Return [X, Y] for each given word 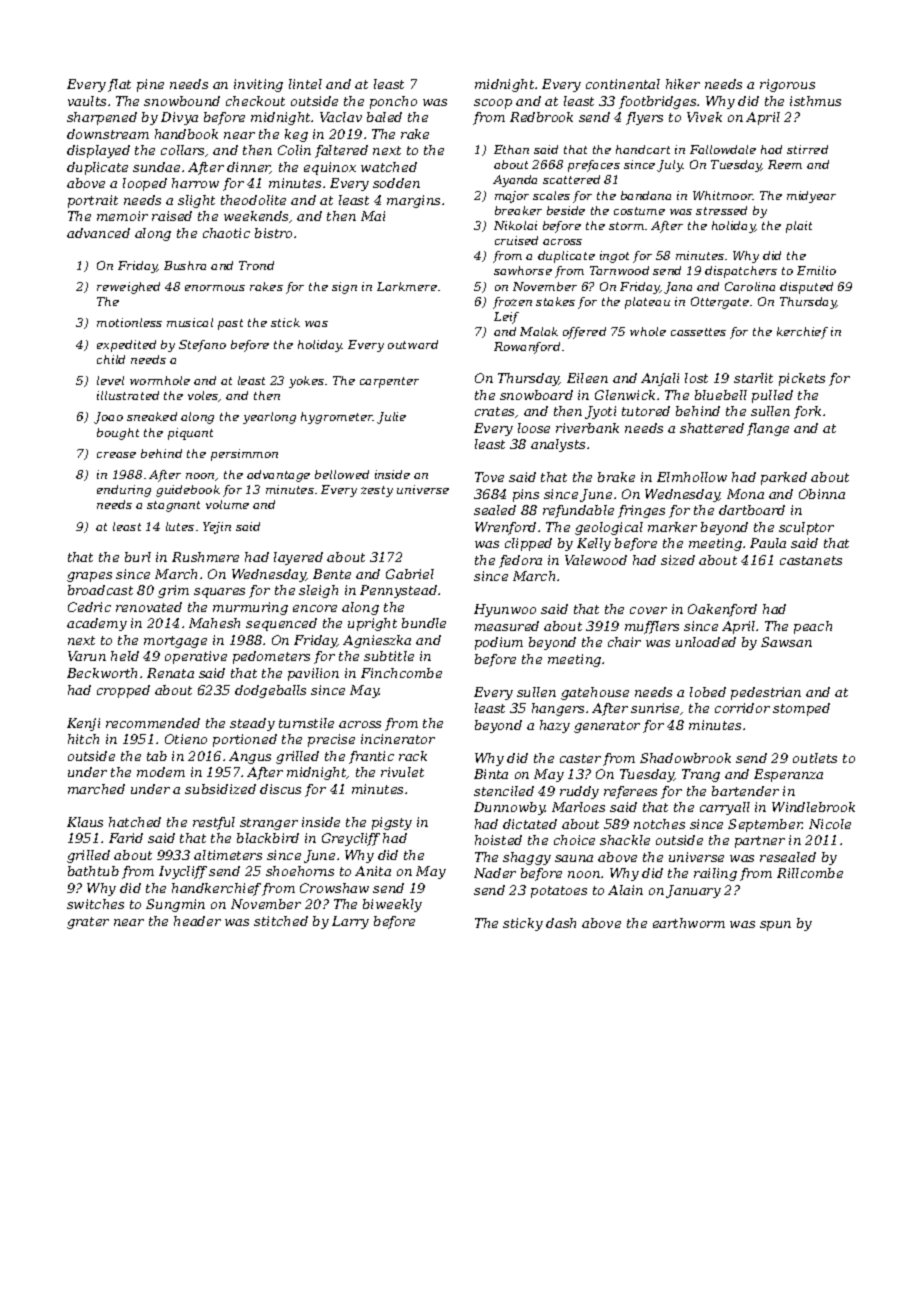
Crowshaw [334, 888]
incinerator [398, 739]
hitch [83, 739]
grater [88, 923]
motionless [129, 322]
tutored [646, 411]
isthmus [815, 101]
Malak [539, 331]
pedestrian [766, 693]
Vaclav [341, 117]
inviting [258, 85]
